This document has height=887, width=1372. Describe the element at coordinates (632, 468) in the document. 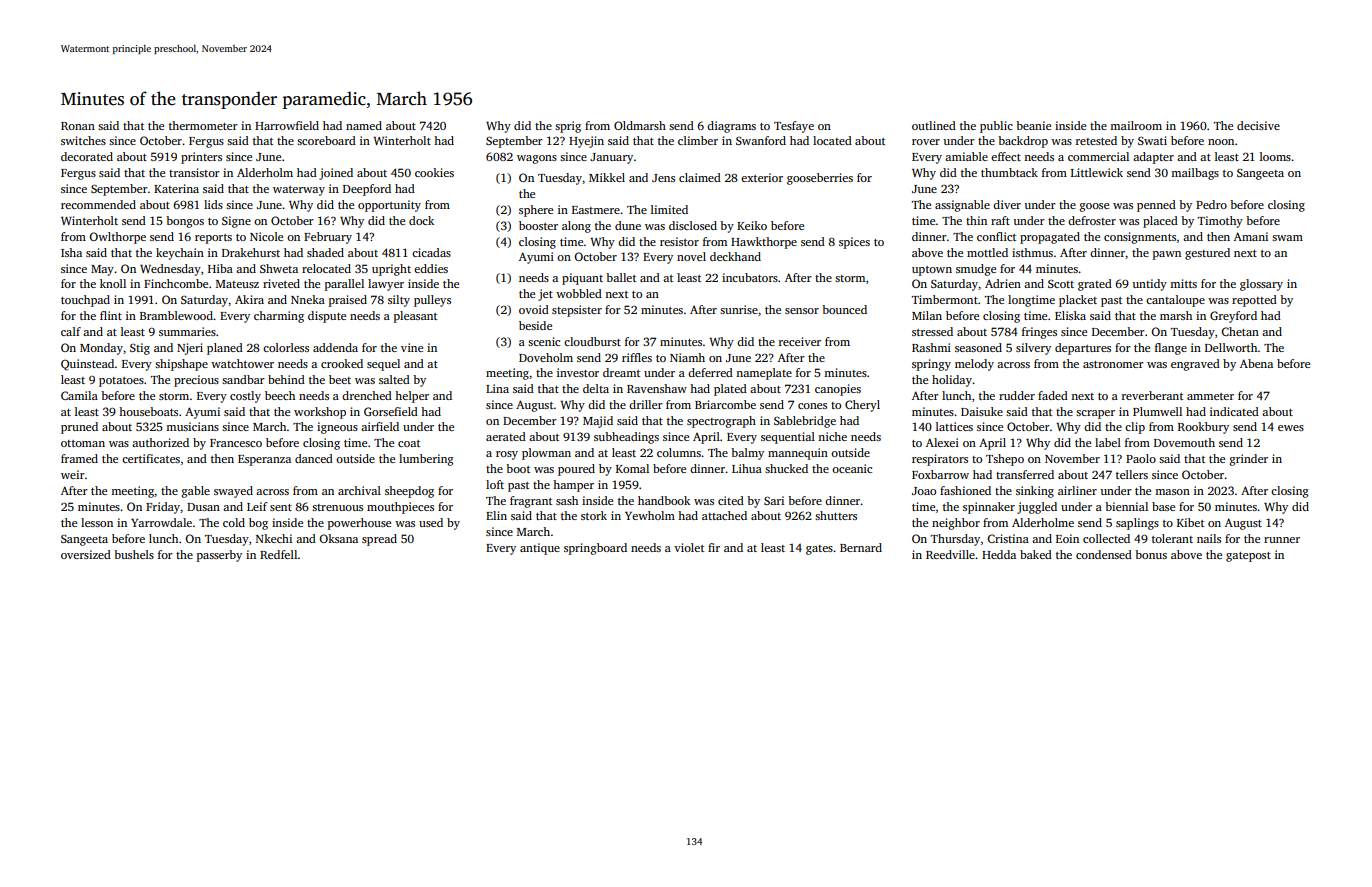

I see `Komal` at that location.
